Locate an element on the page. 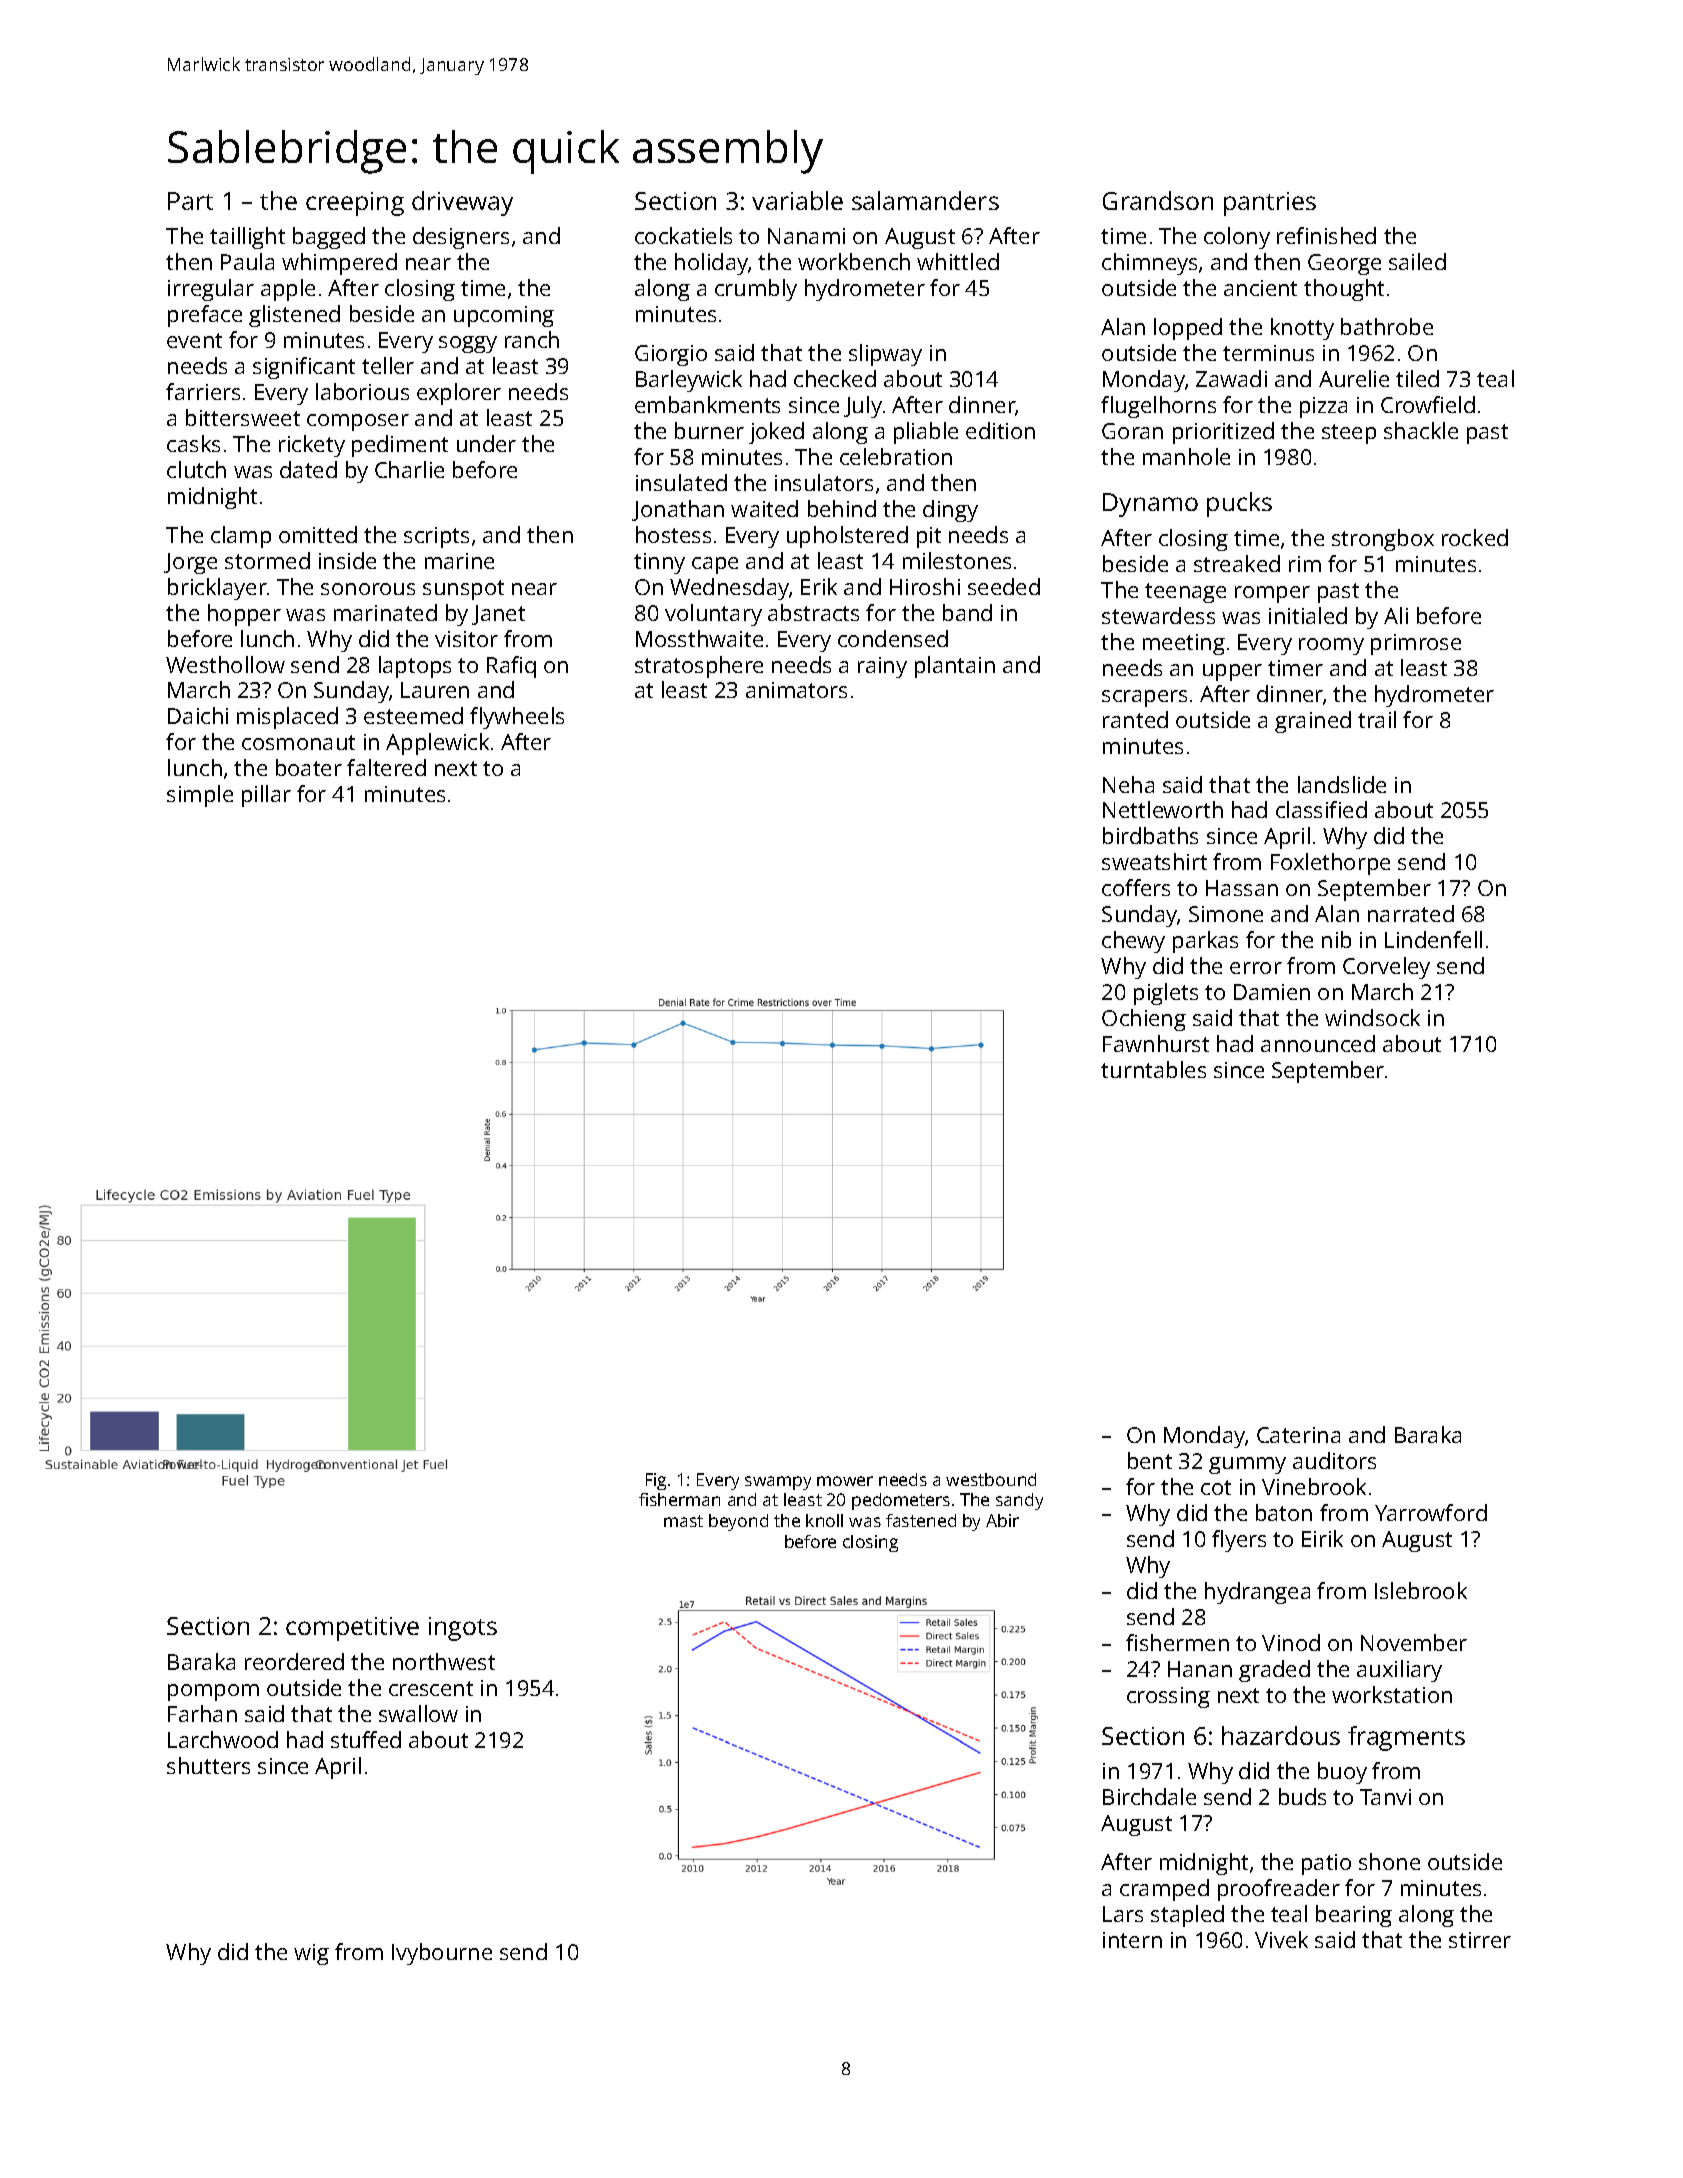 The image size is (1683, 2178). farriers is located at coordinates (203, 391).
